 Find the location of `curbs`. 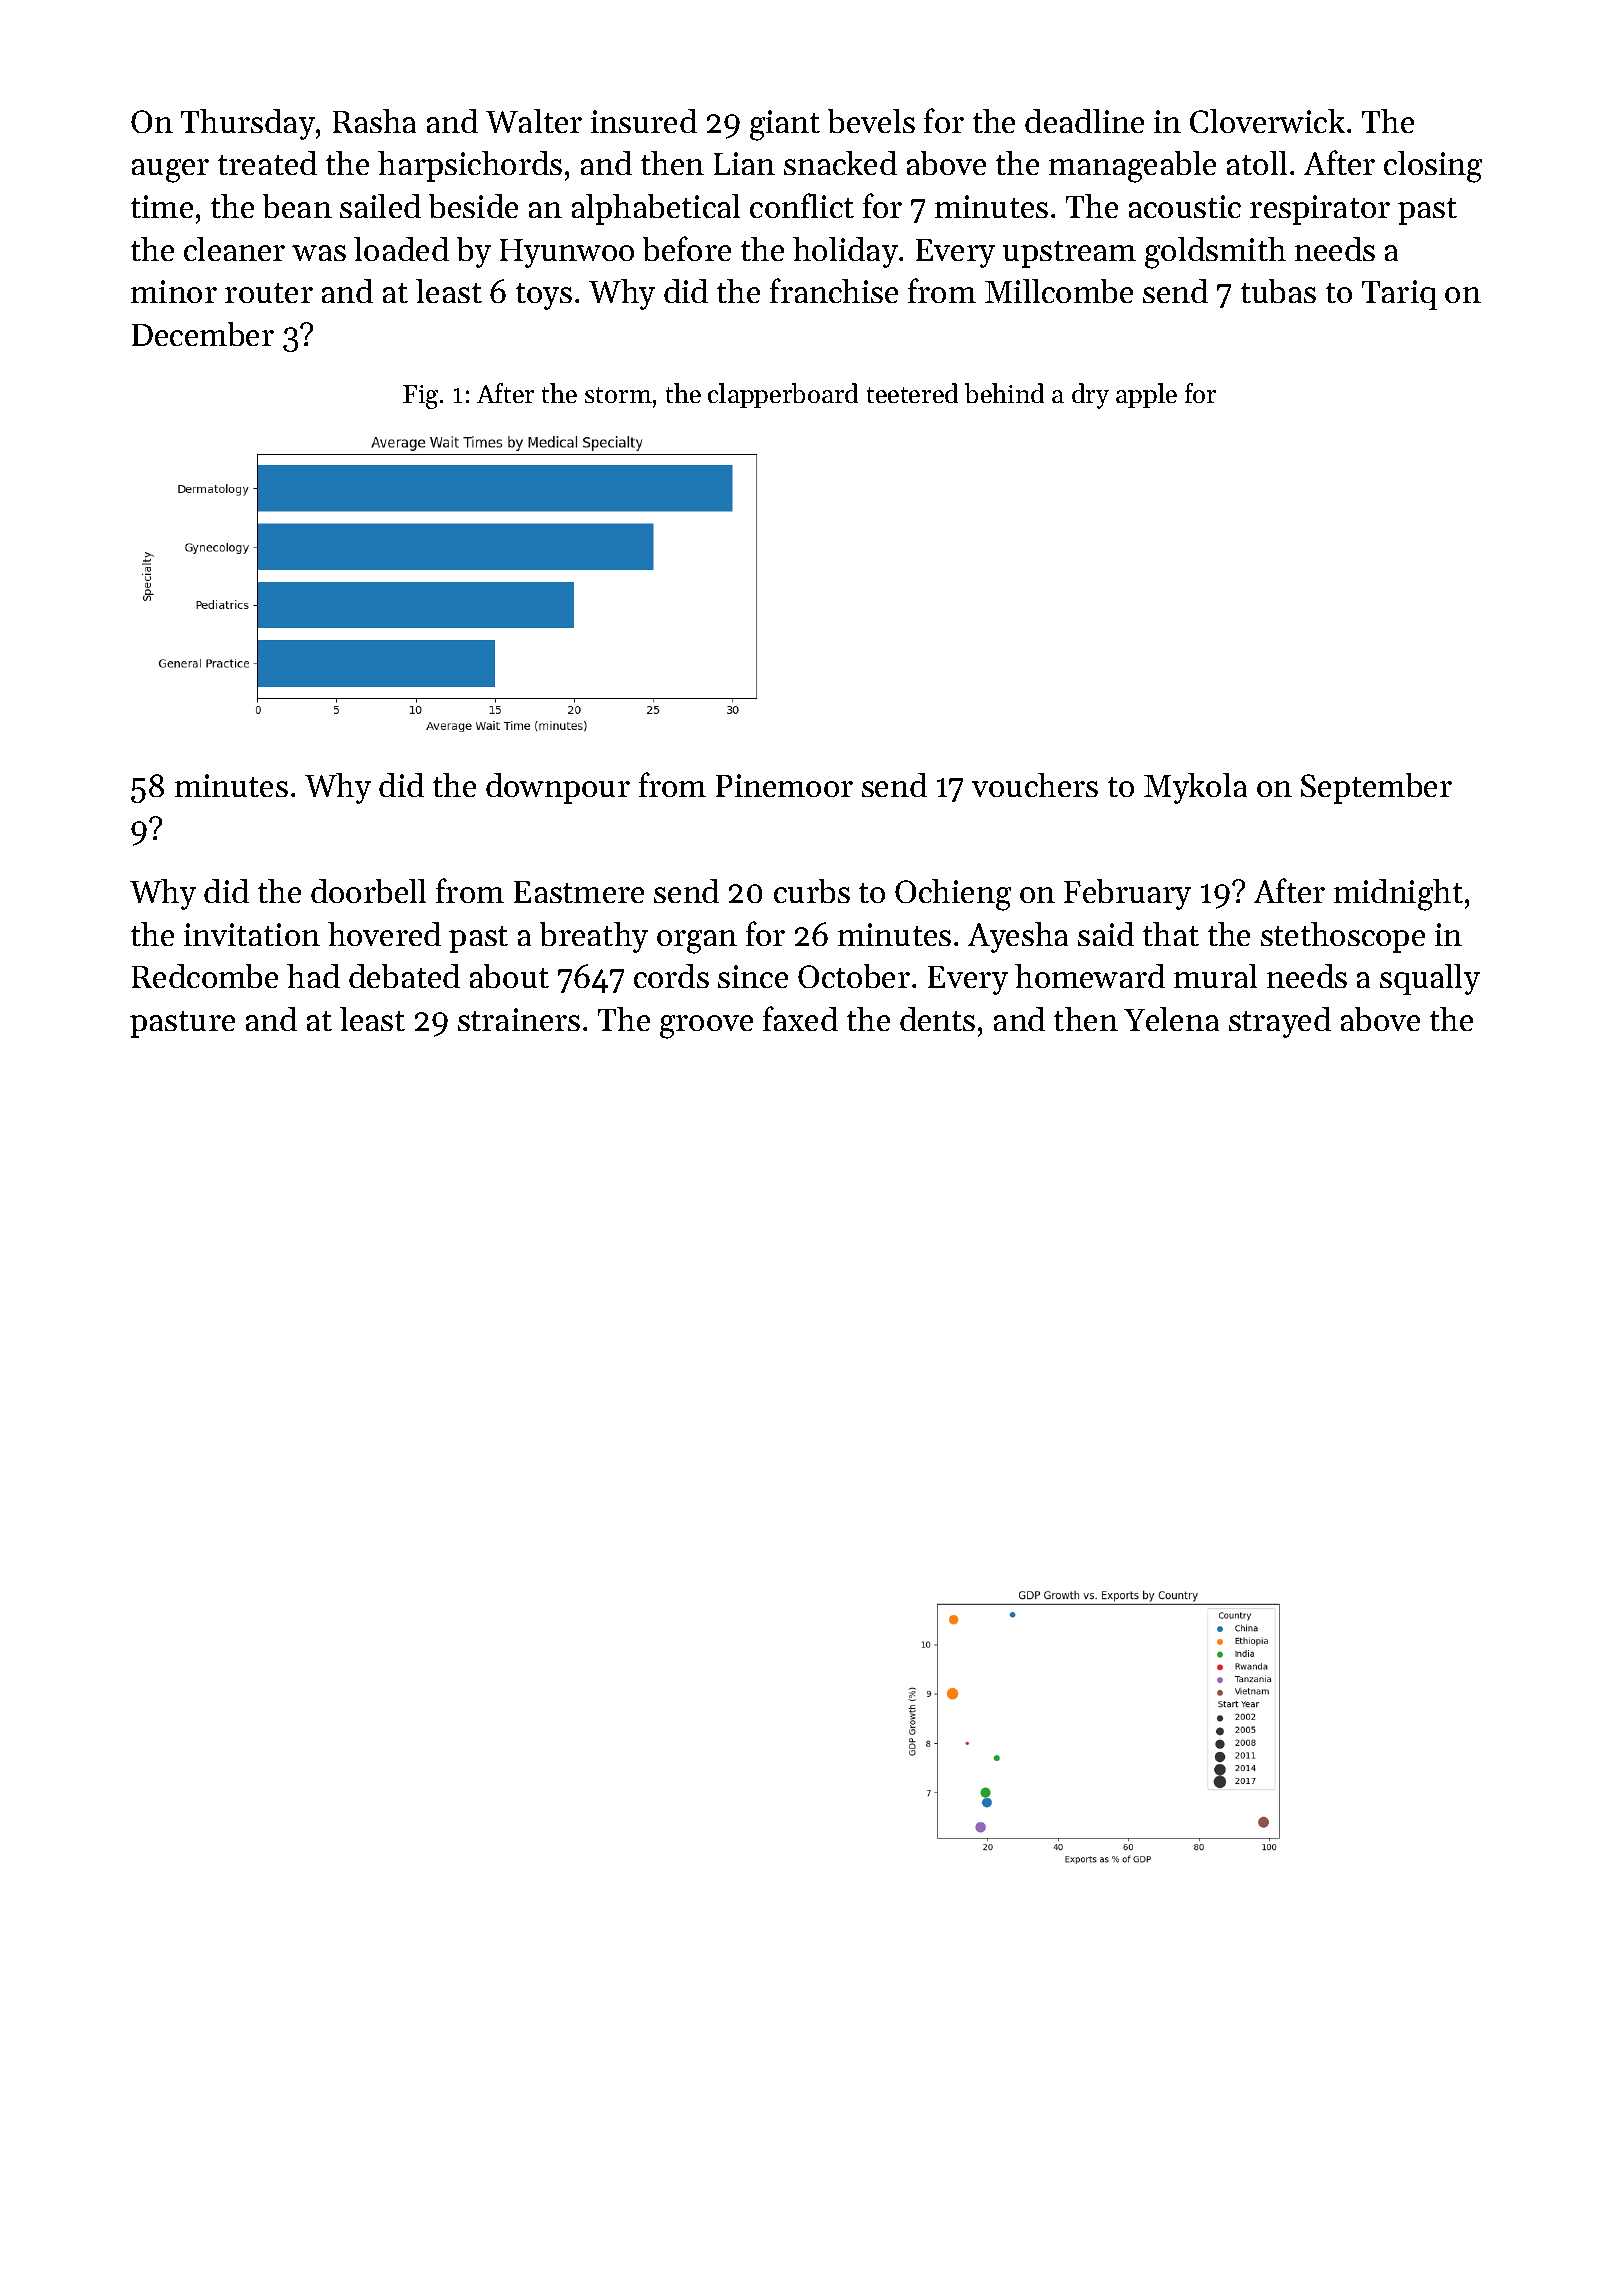

curbs is located at coordinates (812, 891).
